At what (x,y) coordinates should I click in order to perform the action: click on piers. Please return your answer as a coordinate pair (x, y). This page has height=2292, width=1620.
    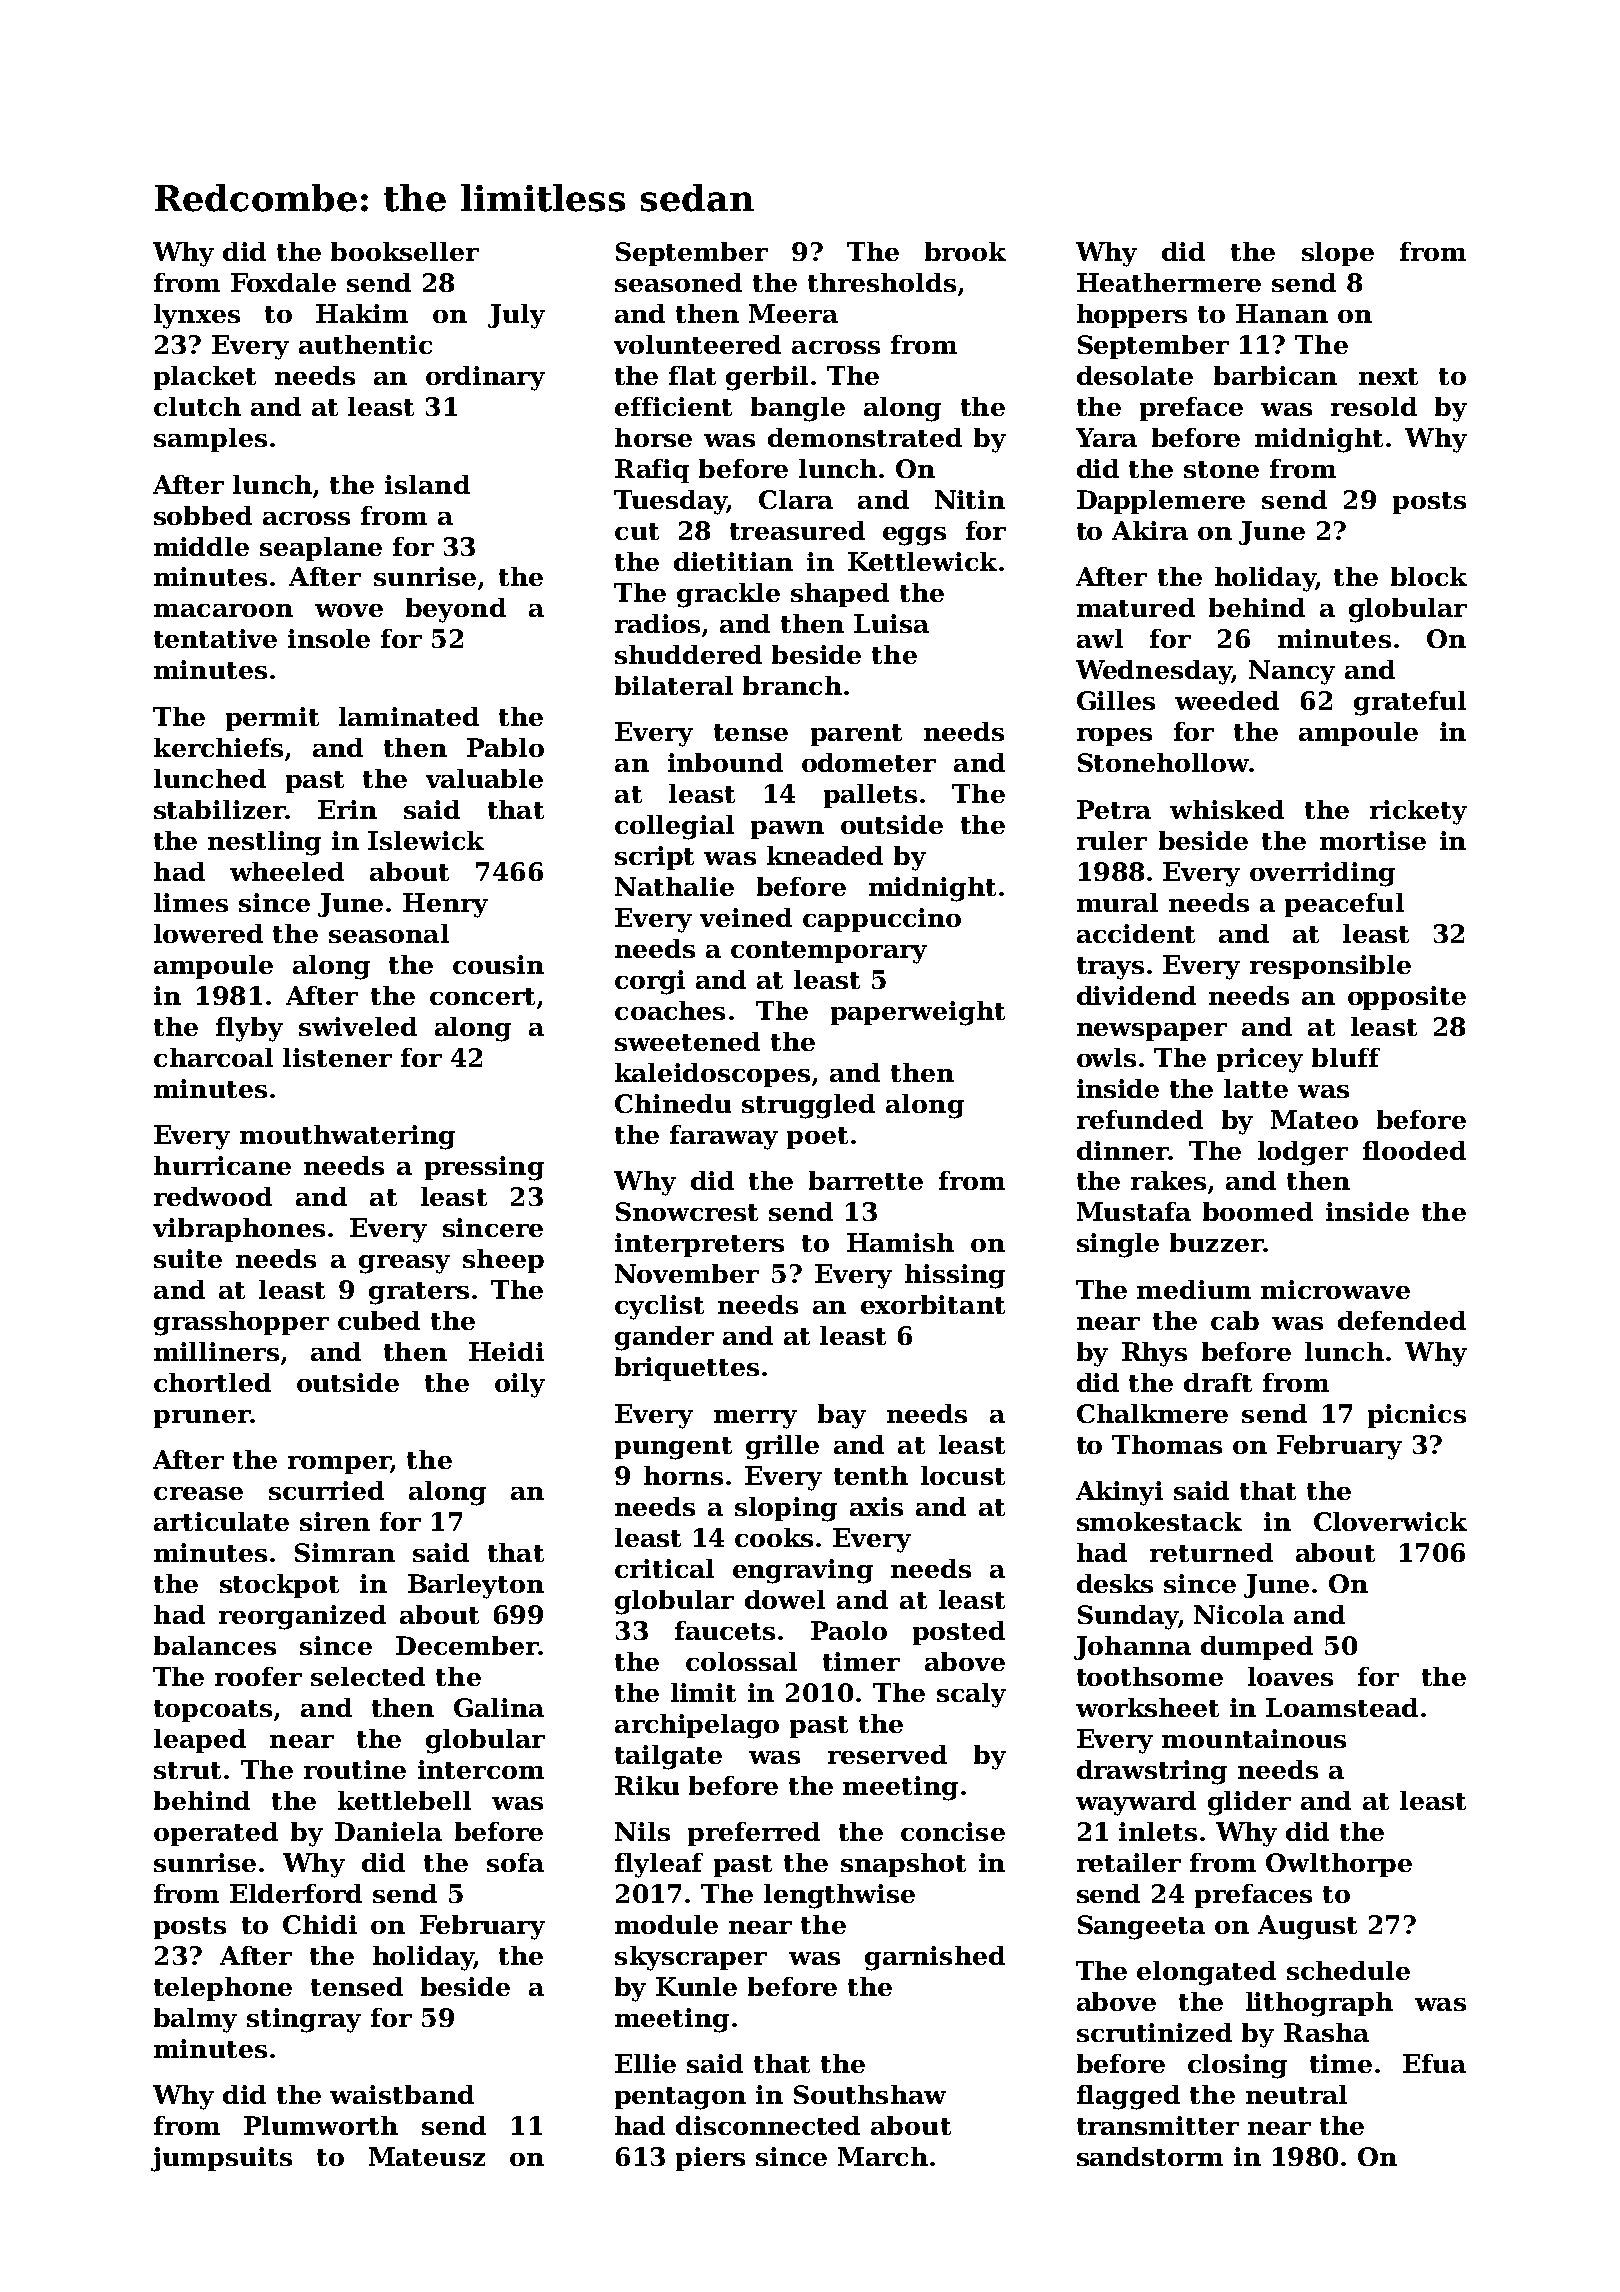
    Looking at the image, I should click on (710, 2159).
